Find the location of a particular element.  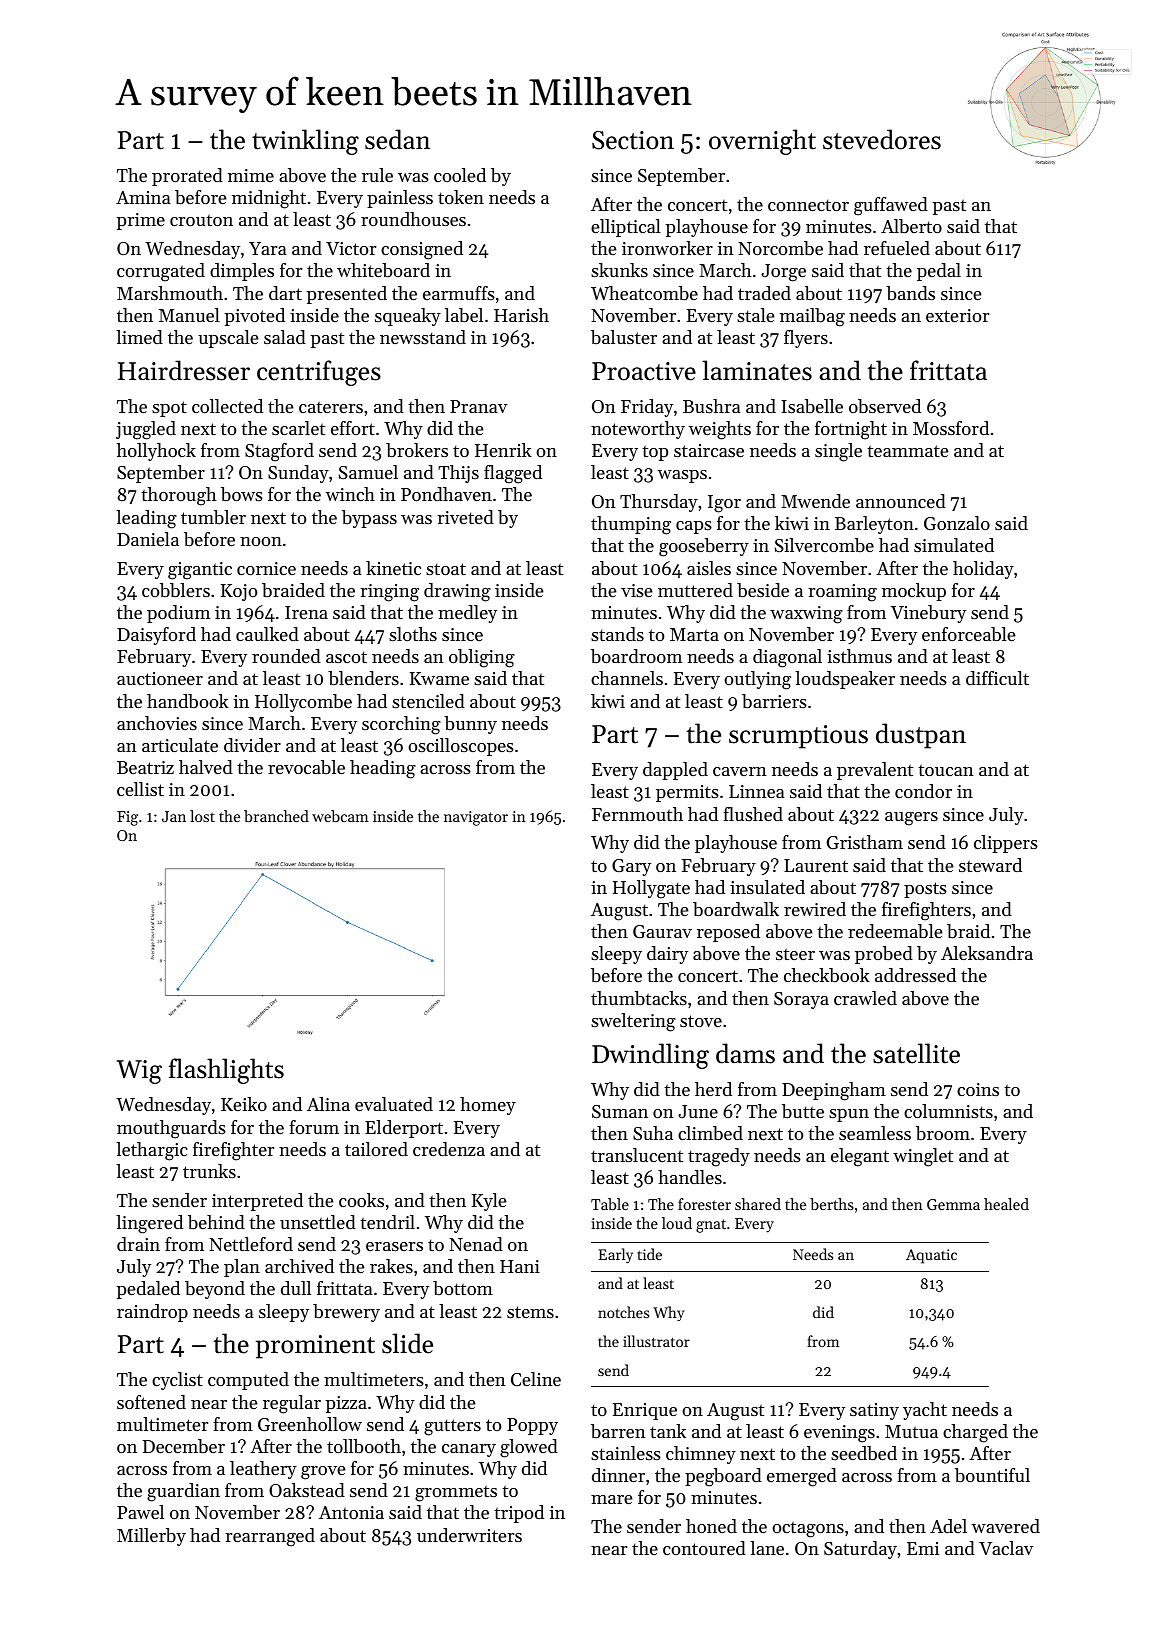

spun is located at coordinates (849, 1115).
